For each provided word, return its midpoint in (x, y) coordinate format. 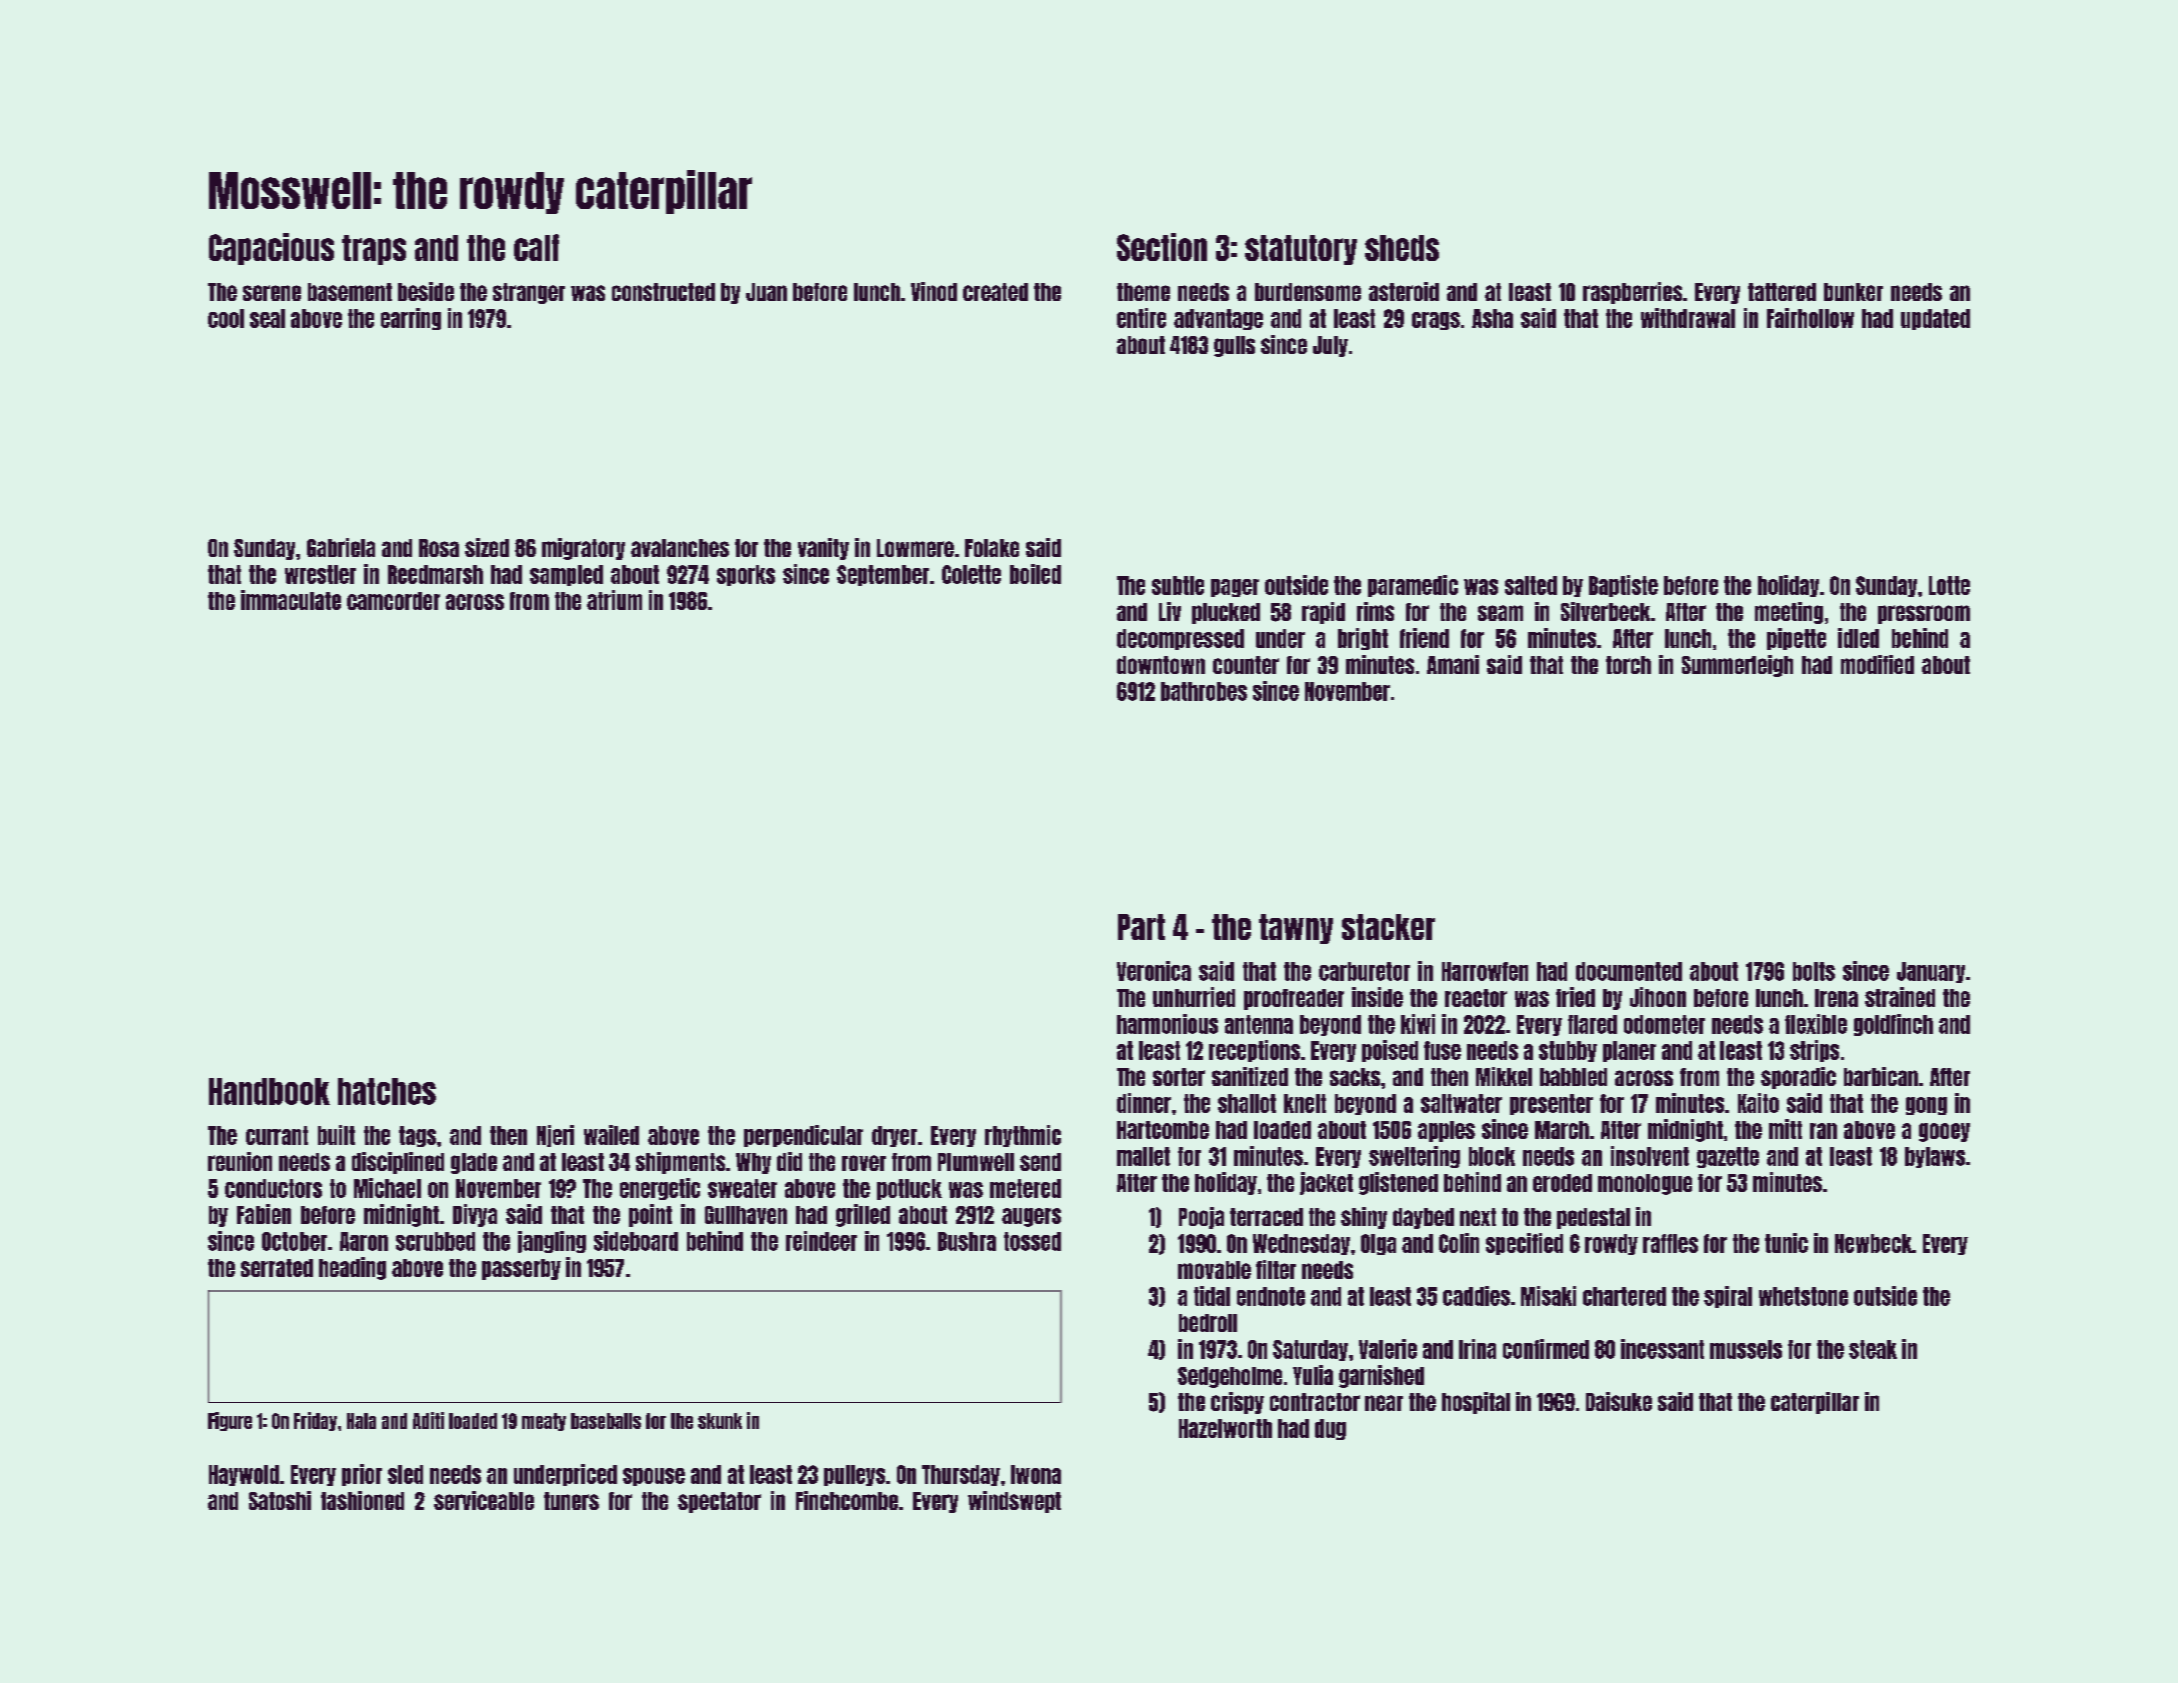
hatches (387, 1091)
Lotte (1949, 585)
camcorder (393, 601)
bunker (1853, 292)
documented (1629, 971)
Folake (992, 548)
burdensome (1308, 292)
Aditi (428, 1420)
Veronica (1154, 971)
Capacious (271, 249)
